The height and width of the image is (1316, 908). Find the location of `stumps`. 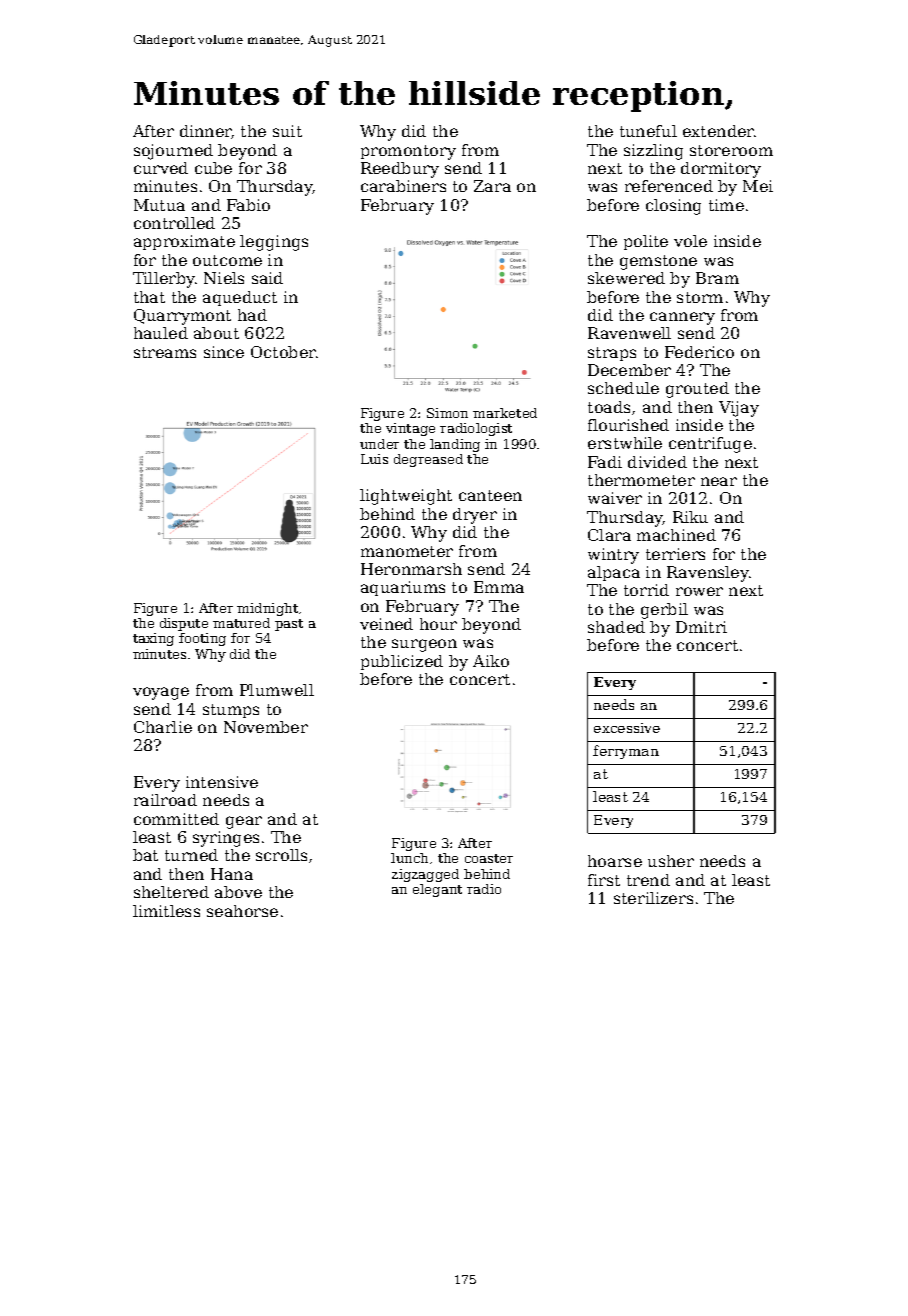

stumps is located at coordinates (231, 711).
